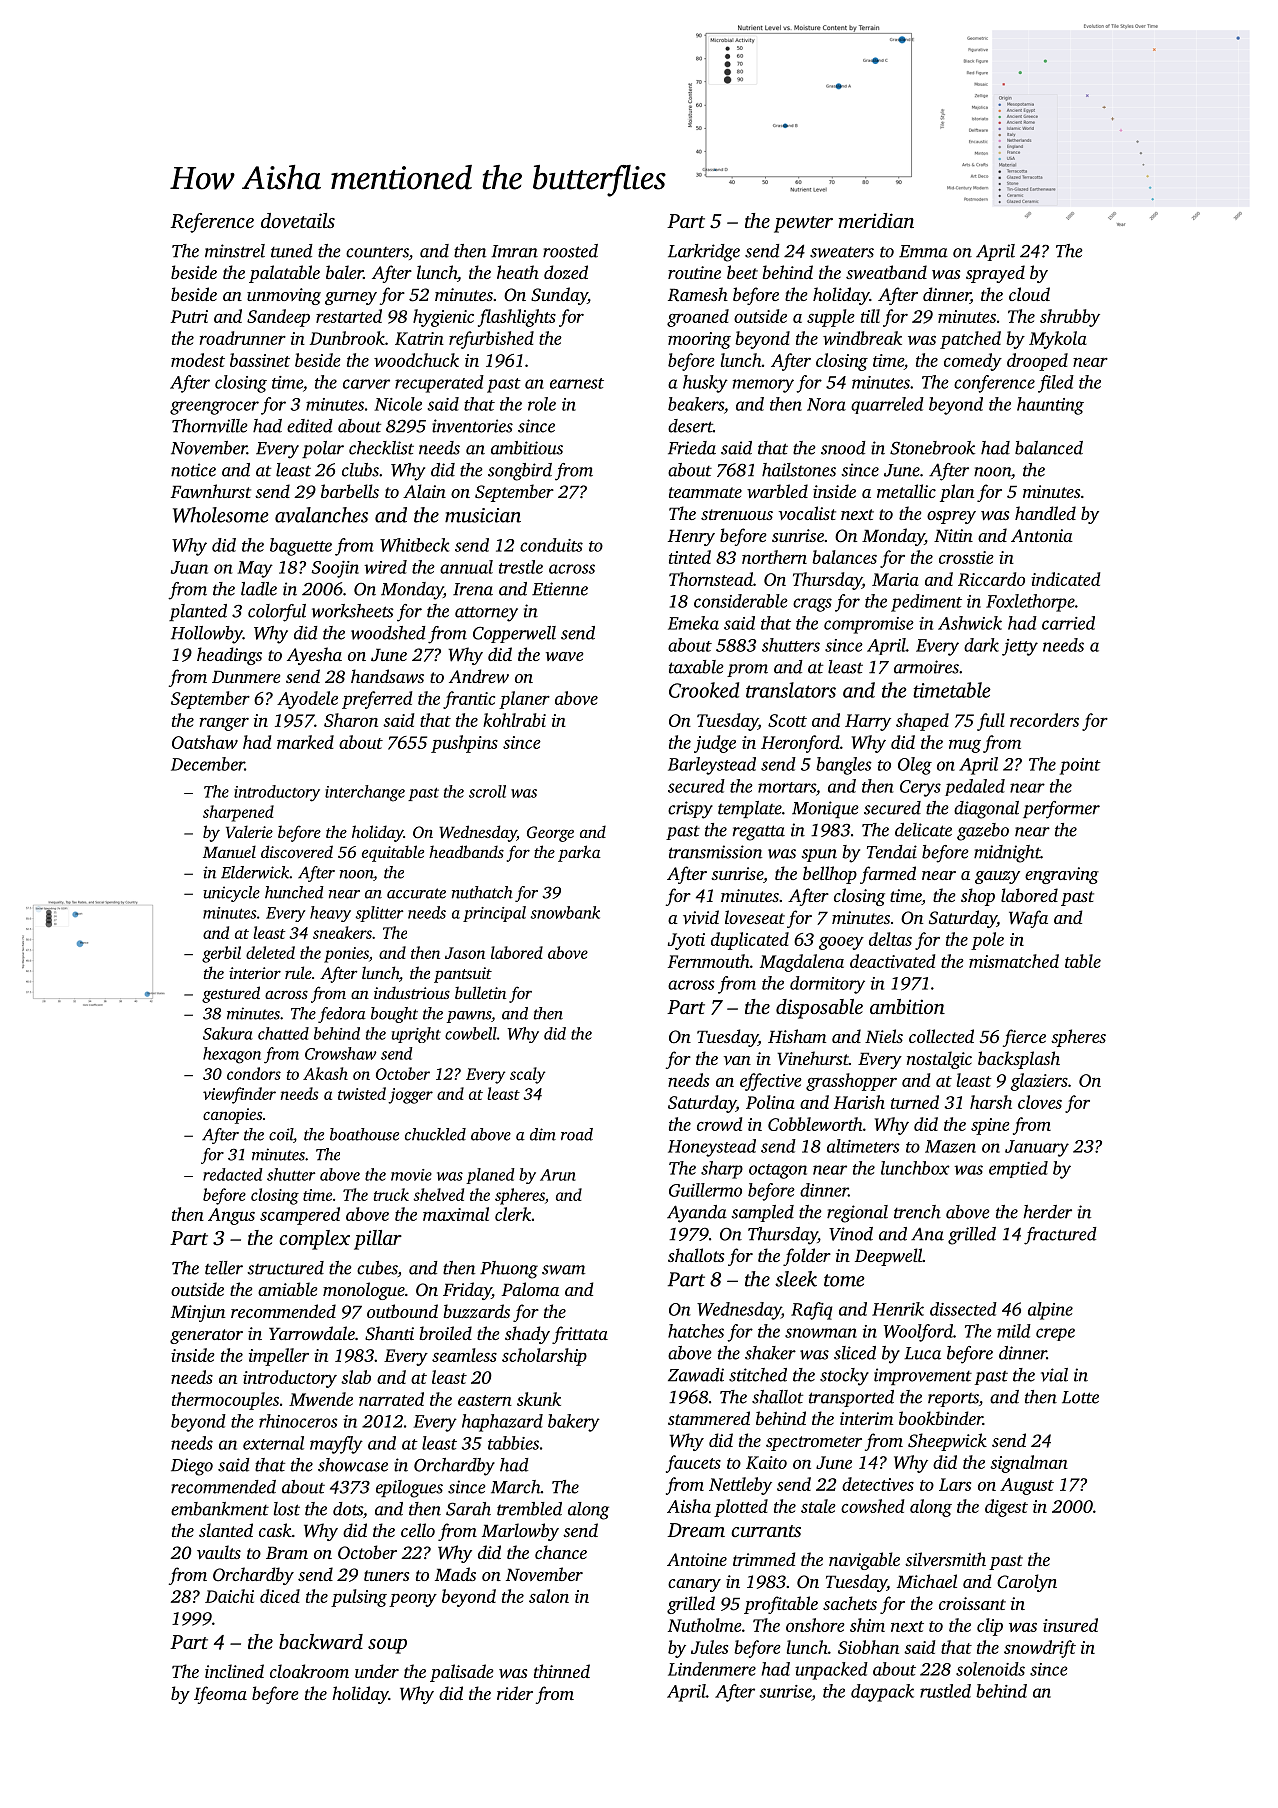 Image resolution: width=1278 pixels, height=1808 pixels. I want to click on Honeystead, so click(712, 1148).
